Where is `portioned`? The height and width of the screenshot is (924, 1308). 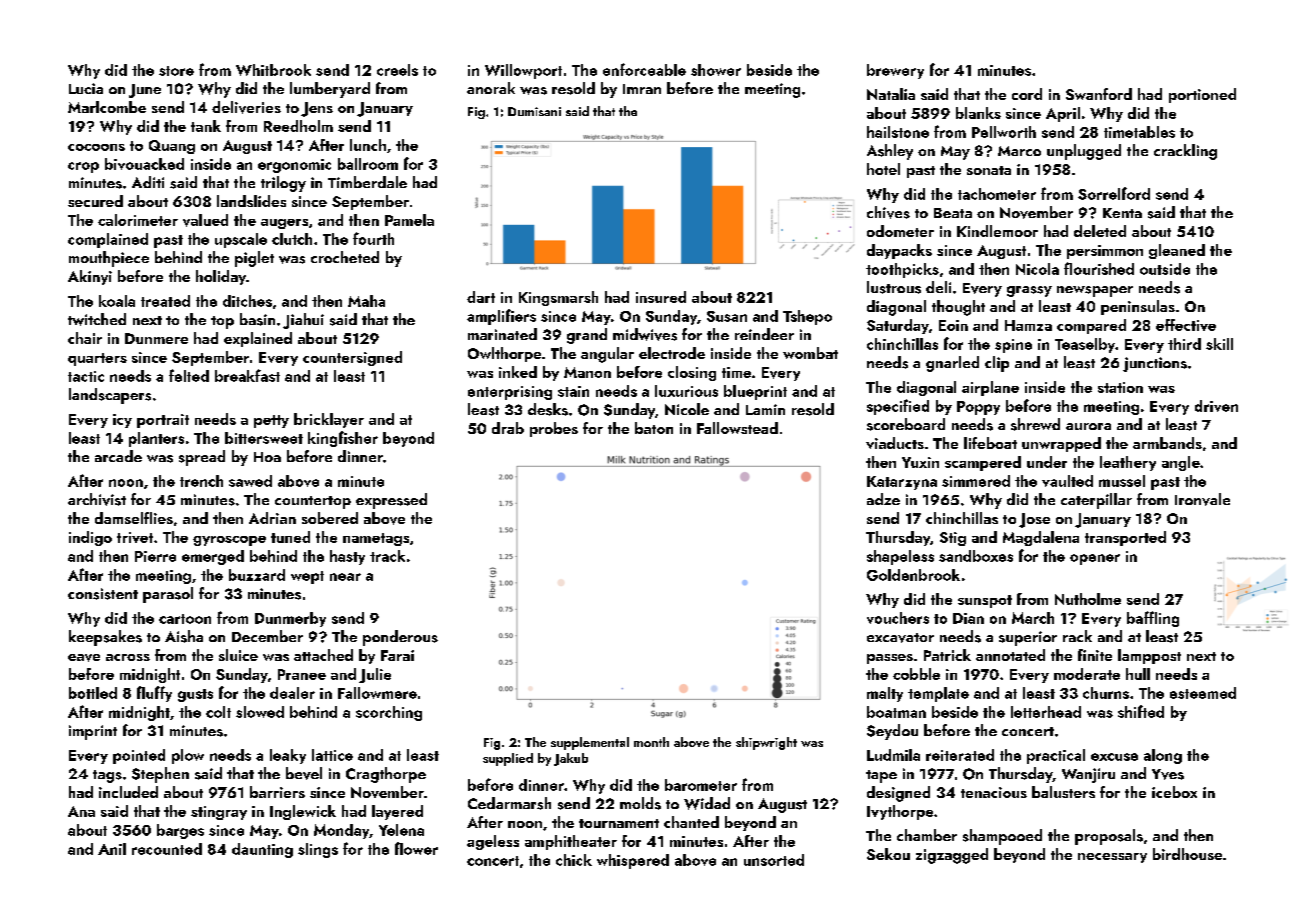
portioned is located at coordinates (1202, 95).
